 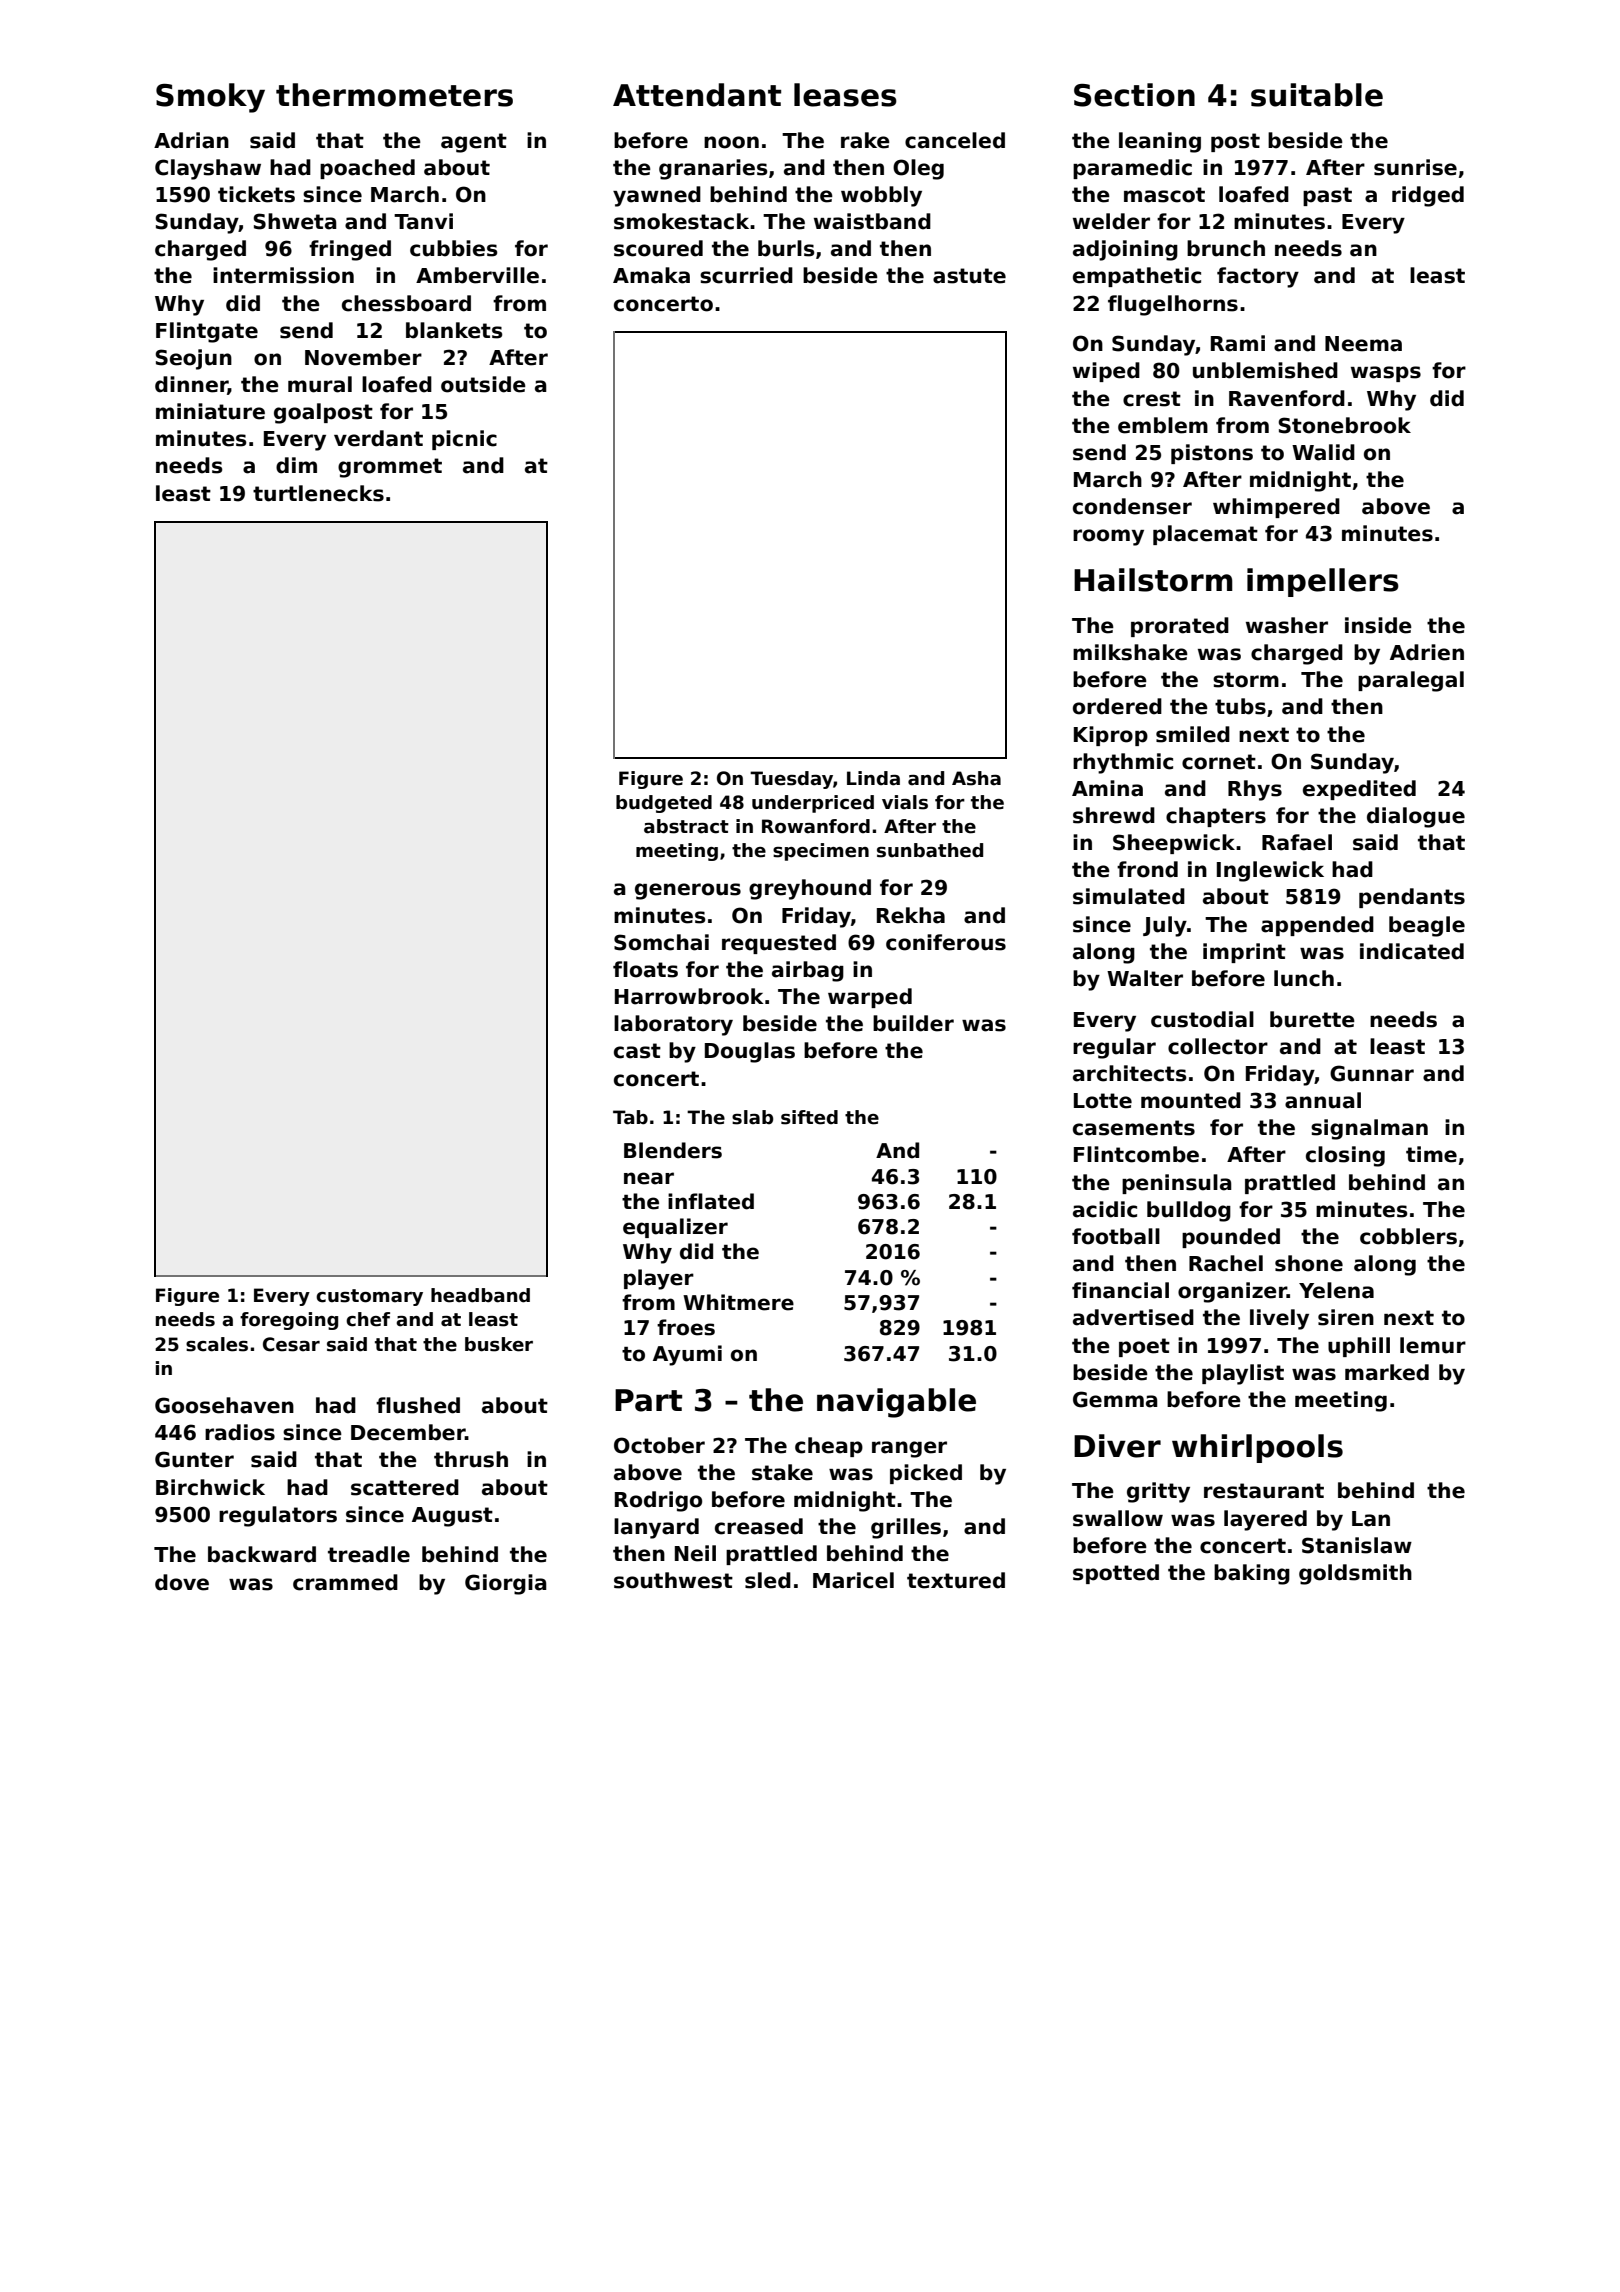 What do you see at coordinates (1255, 790) in the document?
I see `Rhys` at bounding box center [1255, 790].
